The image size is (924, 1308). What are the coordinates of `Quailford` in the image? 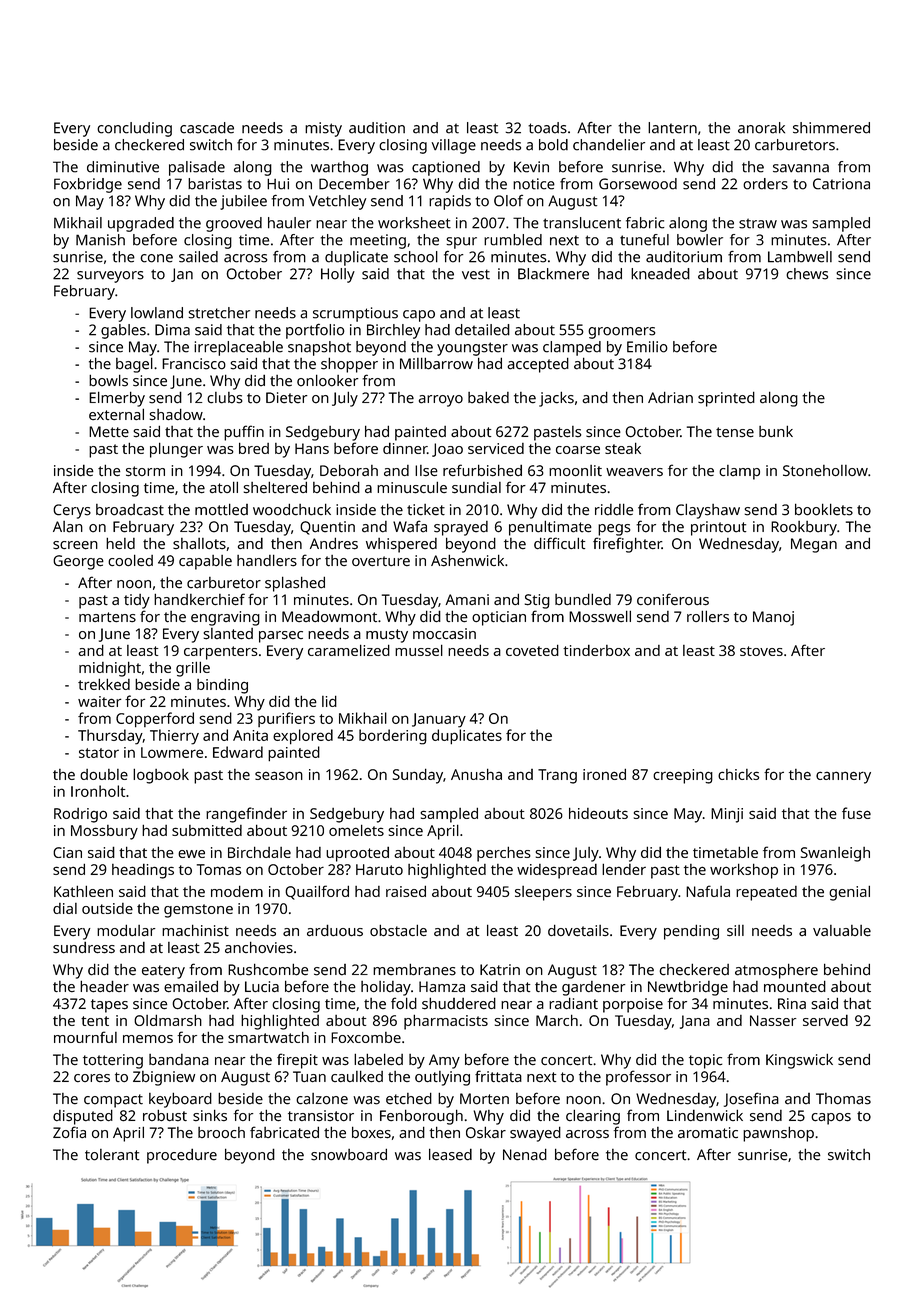 It's located at (317, 892).
